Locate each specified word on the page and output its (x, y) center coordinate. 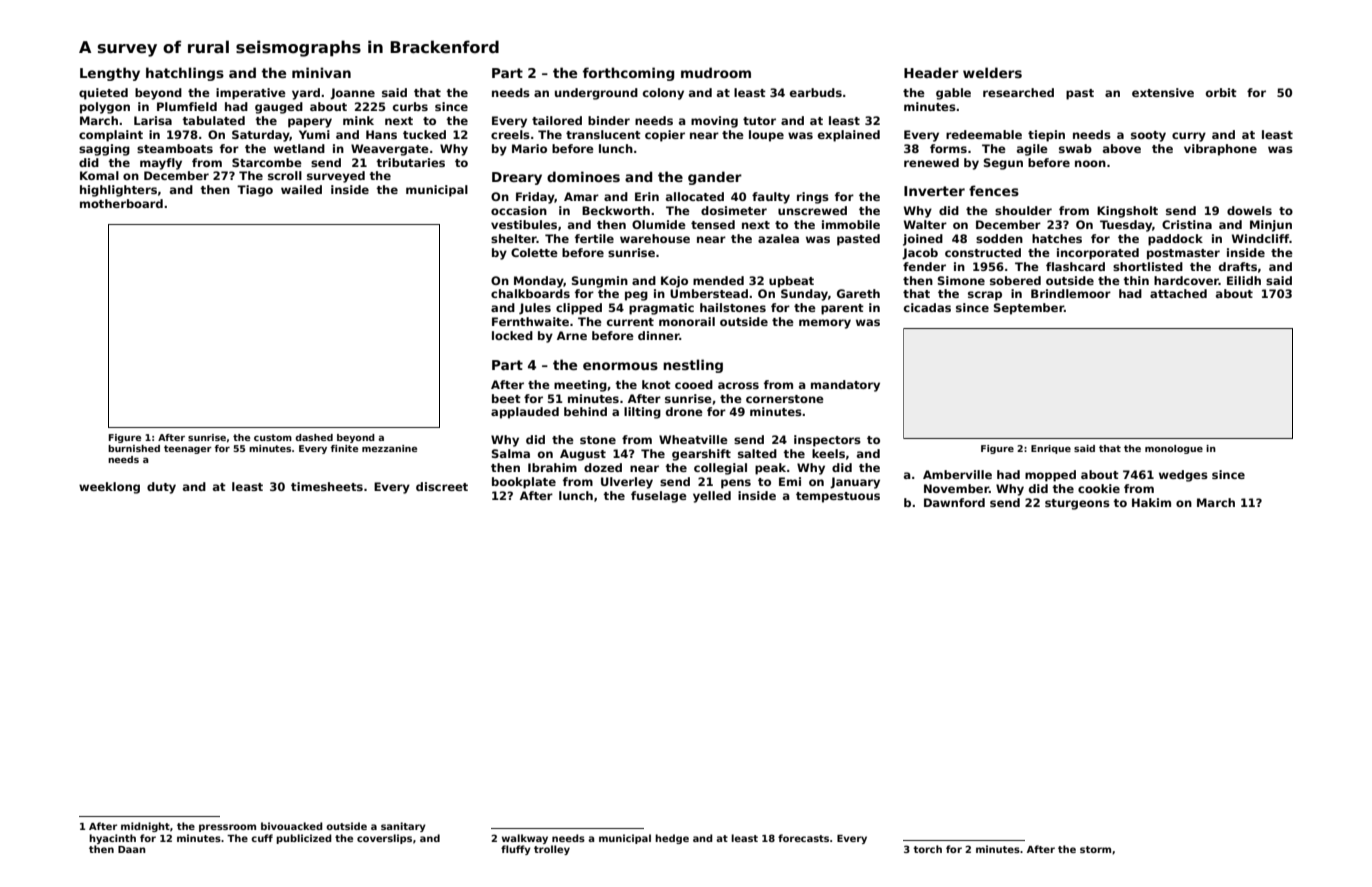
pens (736, 484)
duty (161, 488)
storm (1095, 849)
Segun (1003, 164)
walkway (525, 839)
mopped (1050, 476)
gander (715, 178)
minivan (321, 72)
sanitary (403, 827)
